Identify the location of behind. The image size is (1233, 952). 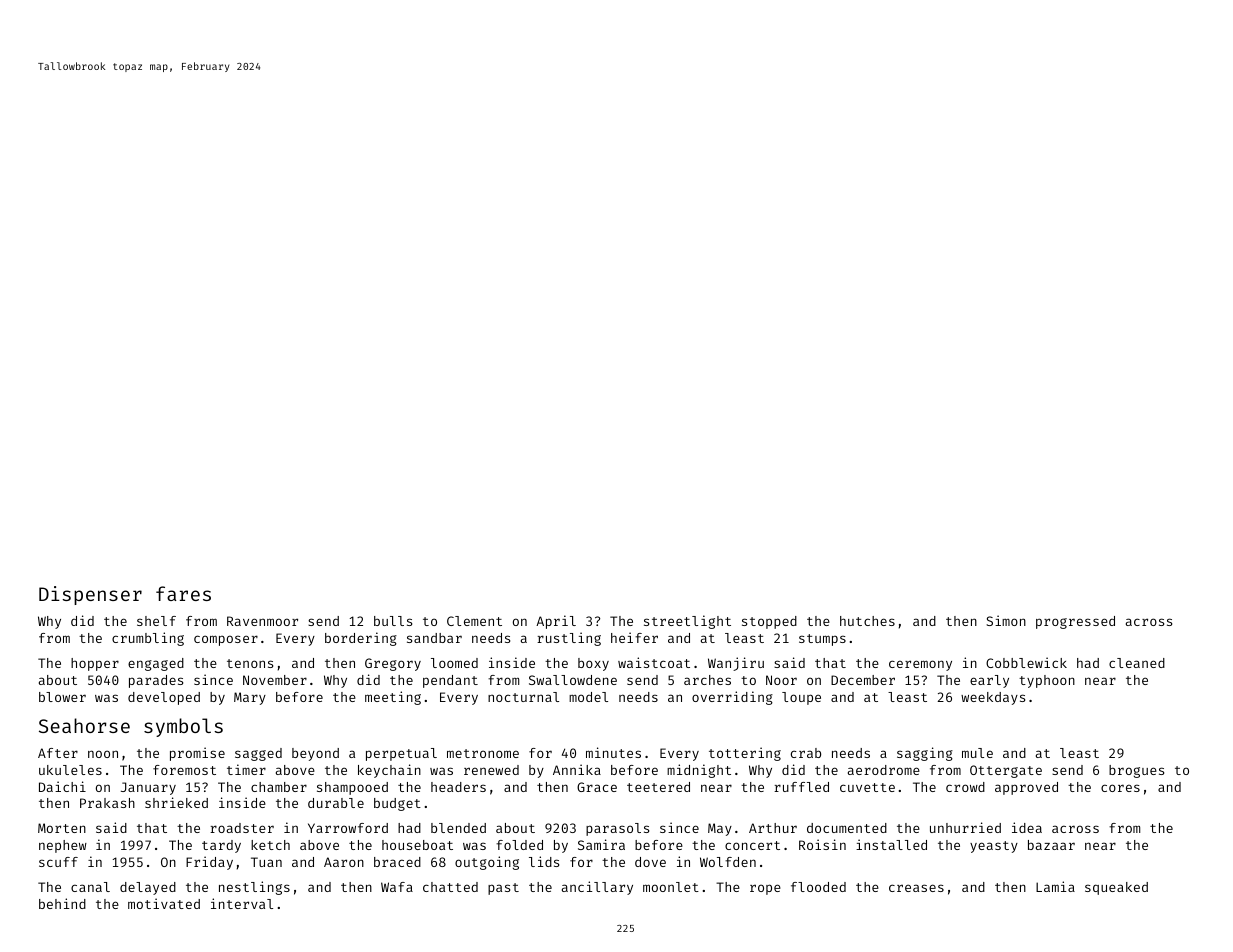
(62, 903).
